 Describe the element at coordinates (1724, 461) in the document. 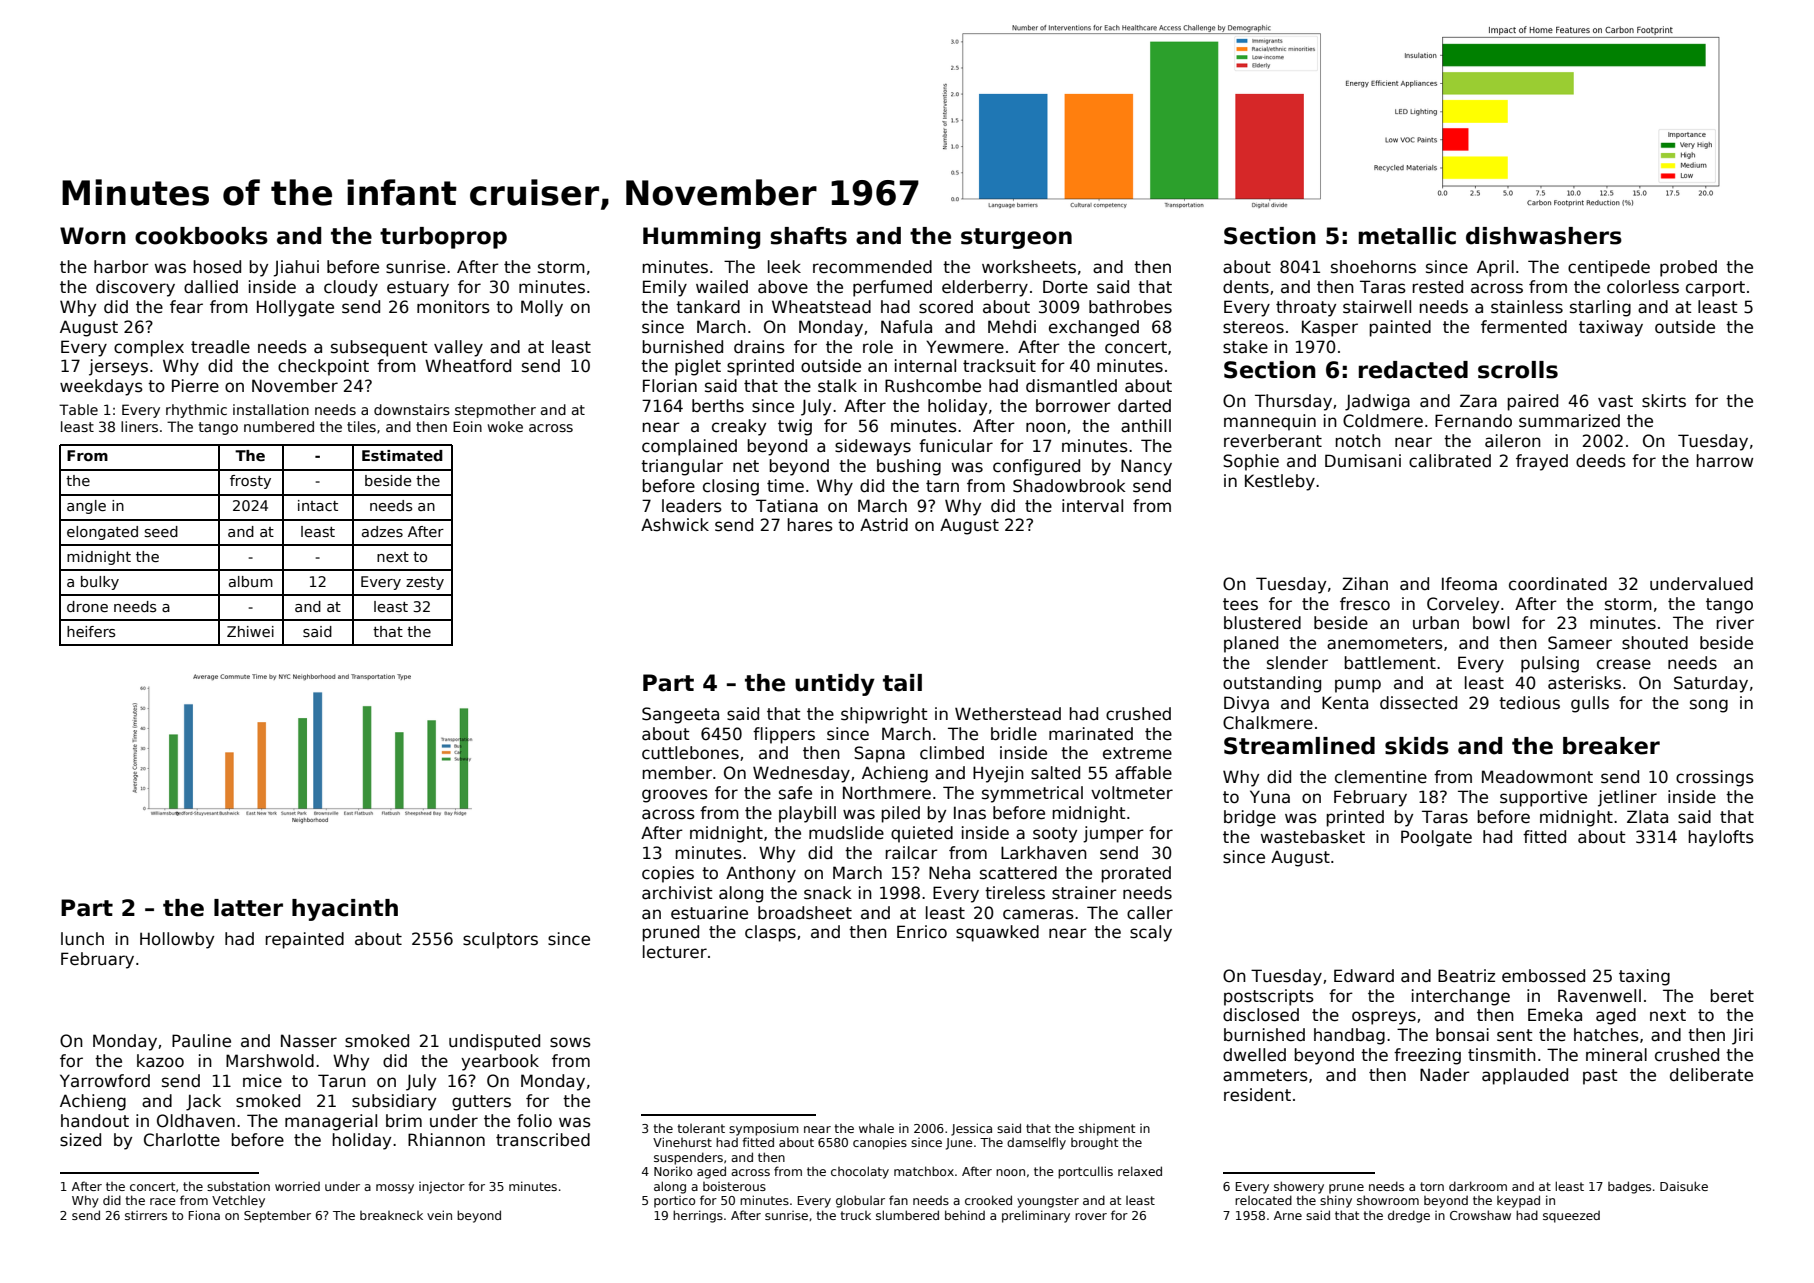

I see `harrow` at that location.
